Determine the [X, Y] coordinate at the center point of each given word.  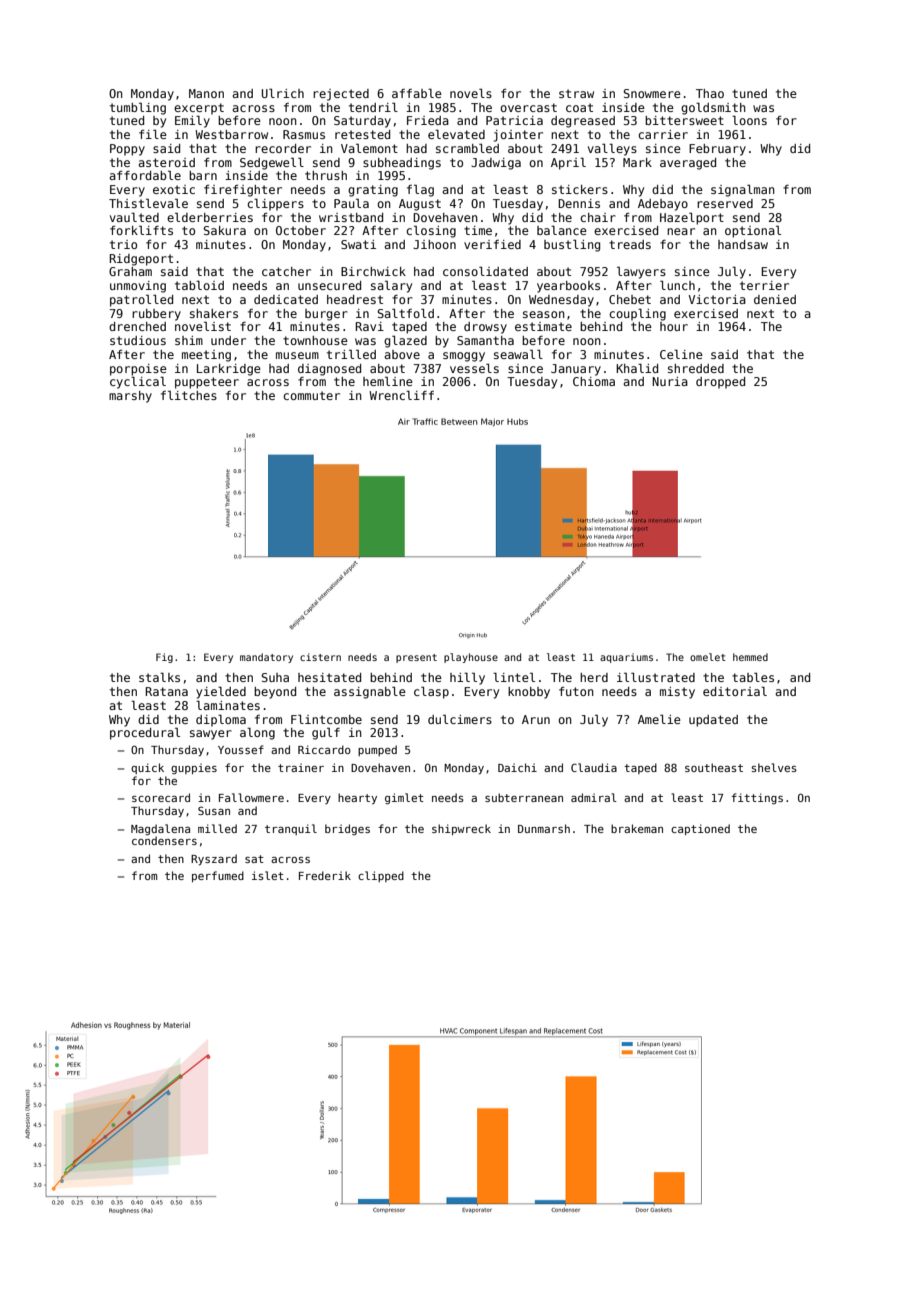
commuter [311, 395]
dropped [720, 383]
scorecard [161, 797]
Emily [192, 122]
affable [417, 93]
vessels [474, 368]
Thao [710, 93]
